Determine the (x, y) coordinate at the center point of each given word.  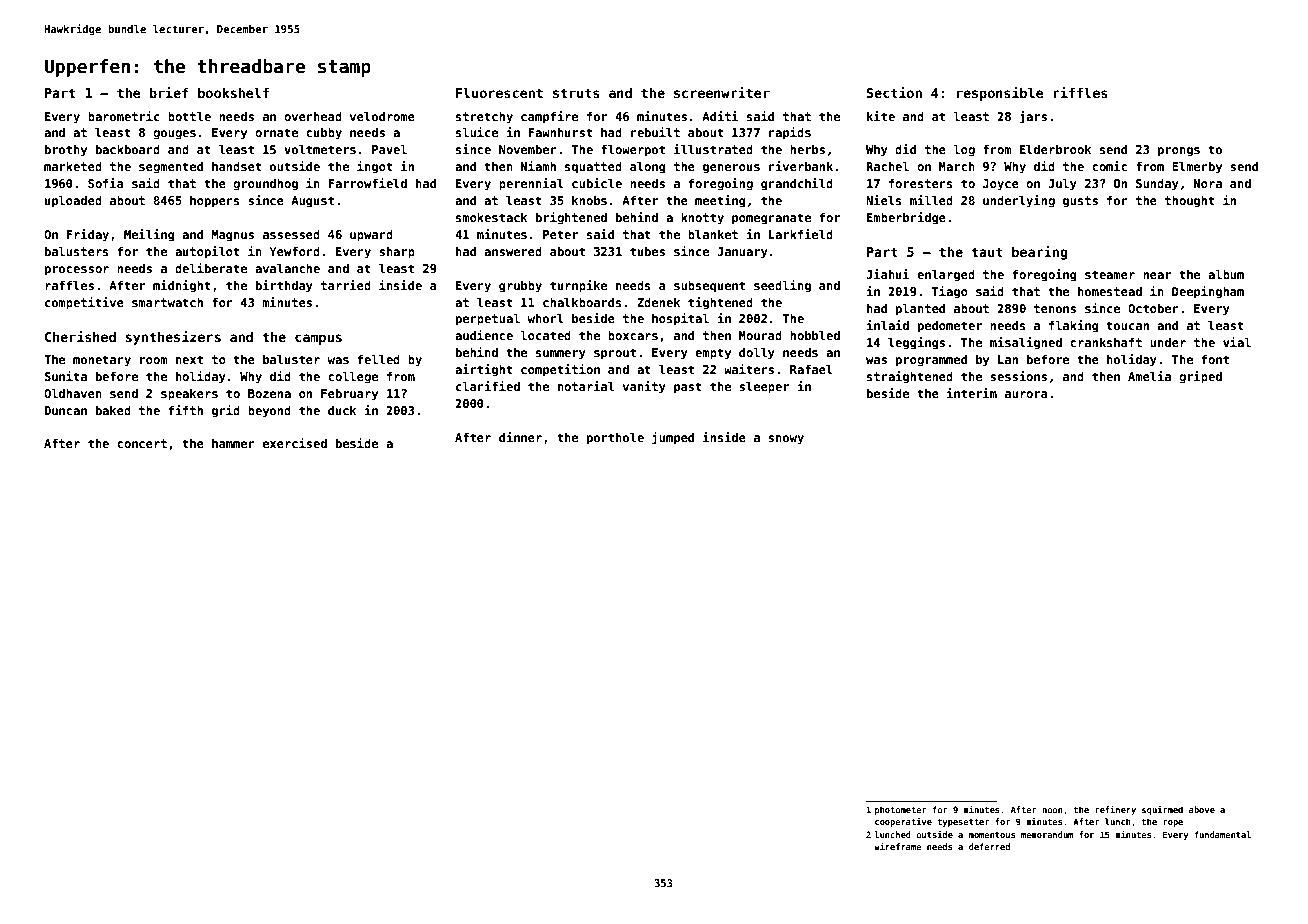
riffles (1080, 92)
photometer (900, 810)
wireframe (898, 846)
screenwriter (722, 92)
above (1202, 809)
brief (169, 92)
